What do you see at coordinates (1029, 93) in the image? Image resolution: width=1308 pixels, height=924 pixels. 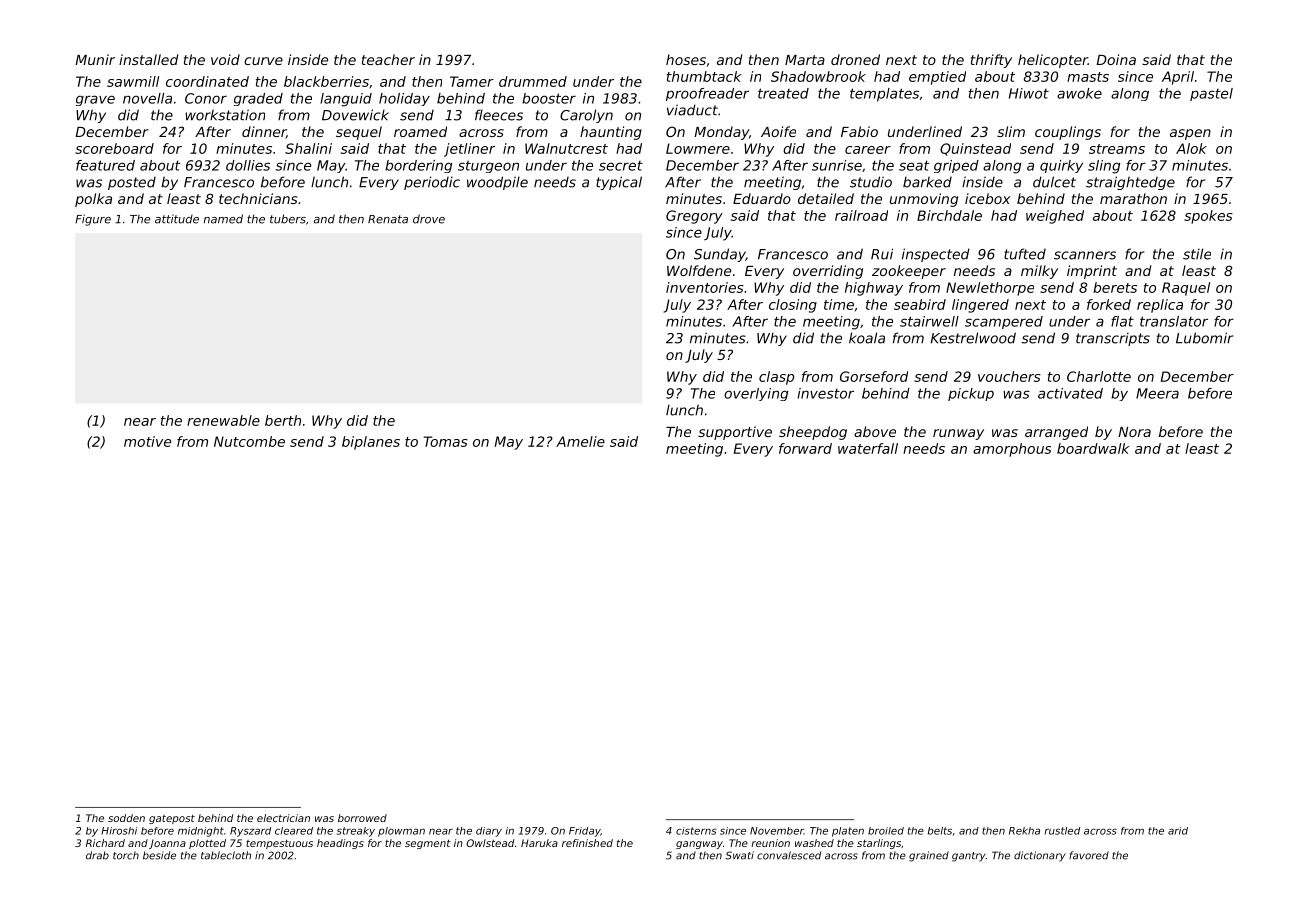 I see `Hiwot` at bounding box center [1029, 93].
